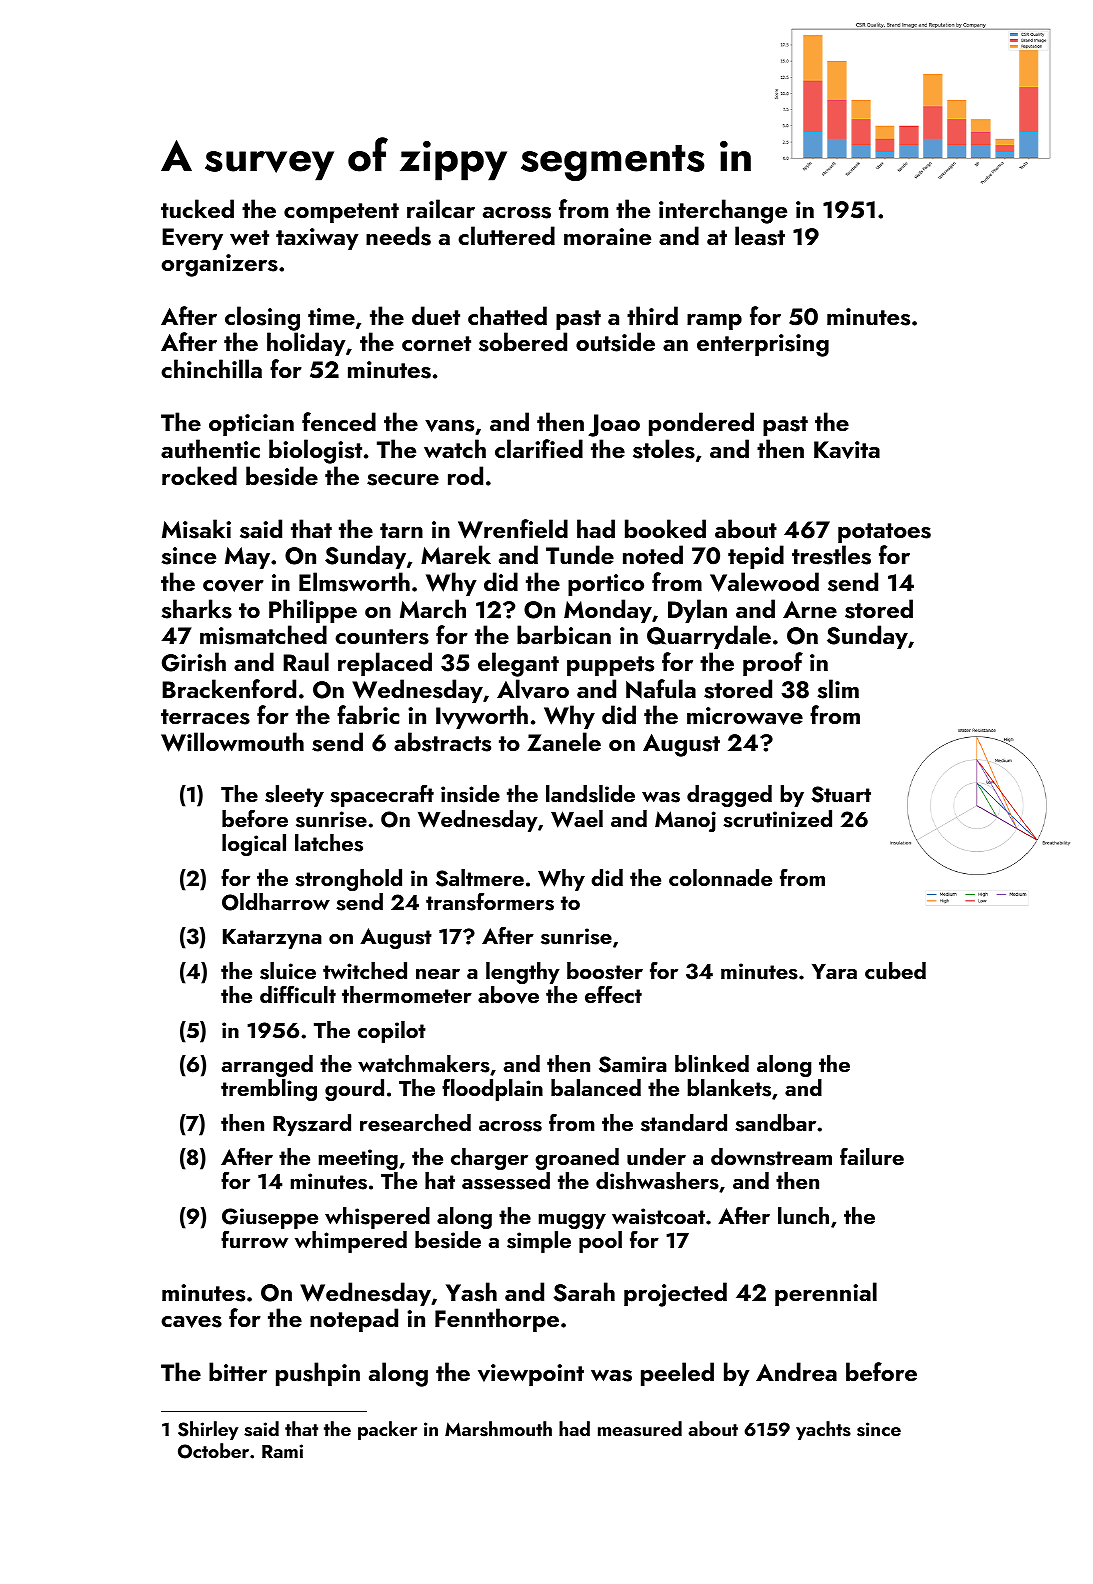  Describe the element at coordinates (282, 1451) in the screenshot. I see `Rami` at that location.
